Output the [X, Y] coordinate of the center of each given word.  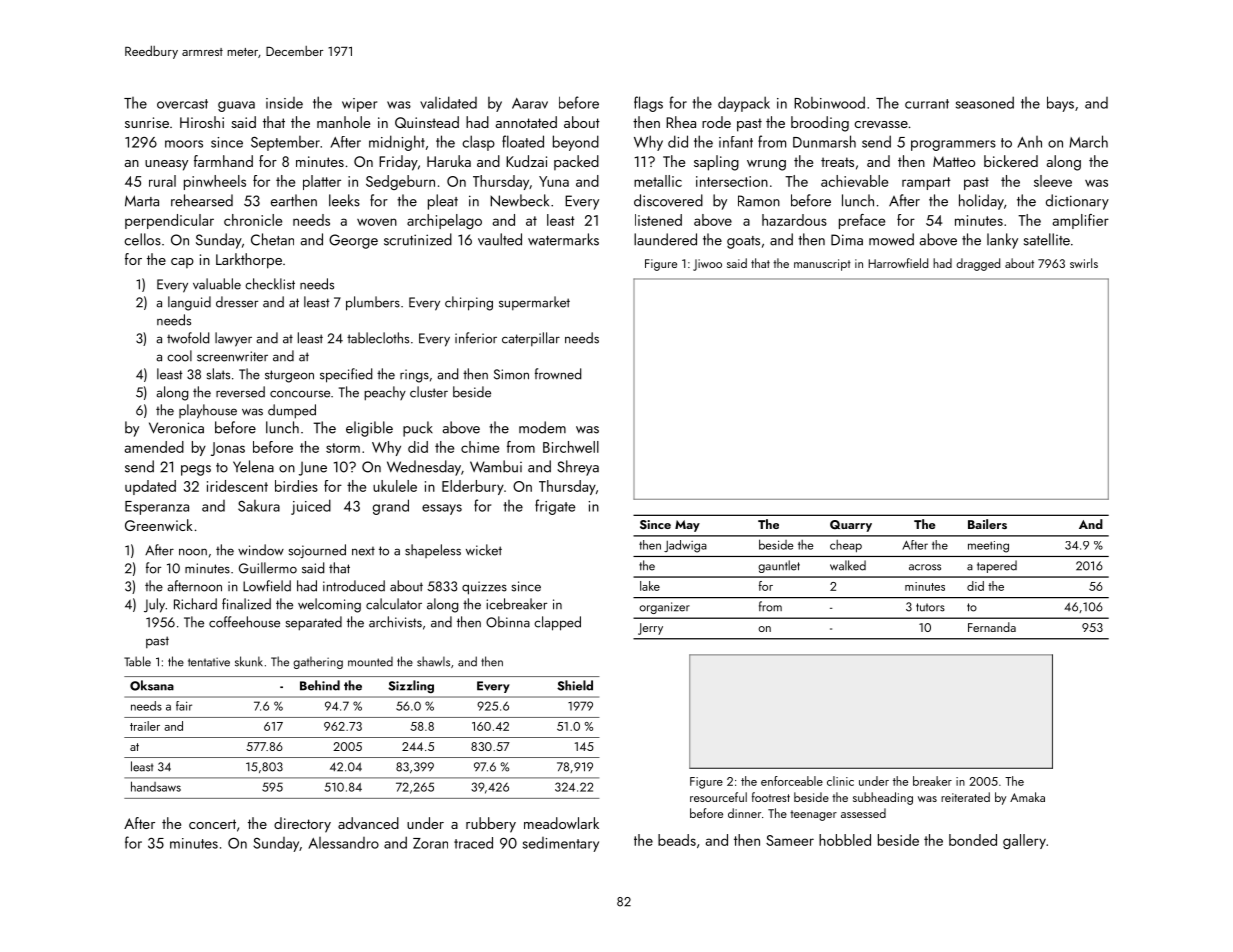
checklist [270, 284]
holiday [981, 202]
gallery [1024, 841]
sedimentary [561, 844]
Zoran [430, 843]
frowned [558, 374]
